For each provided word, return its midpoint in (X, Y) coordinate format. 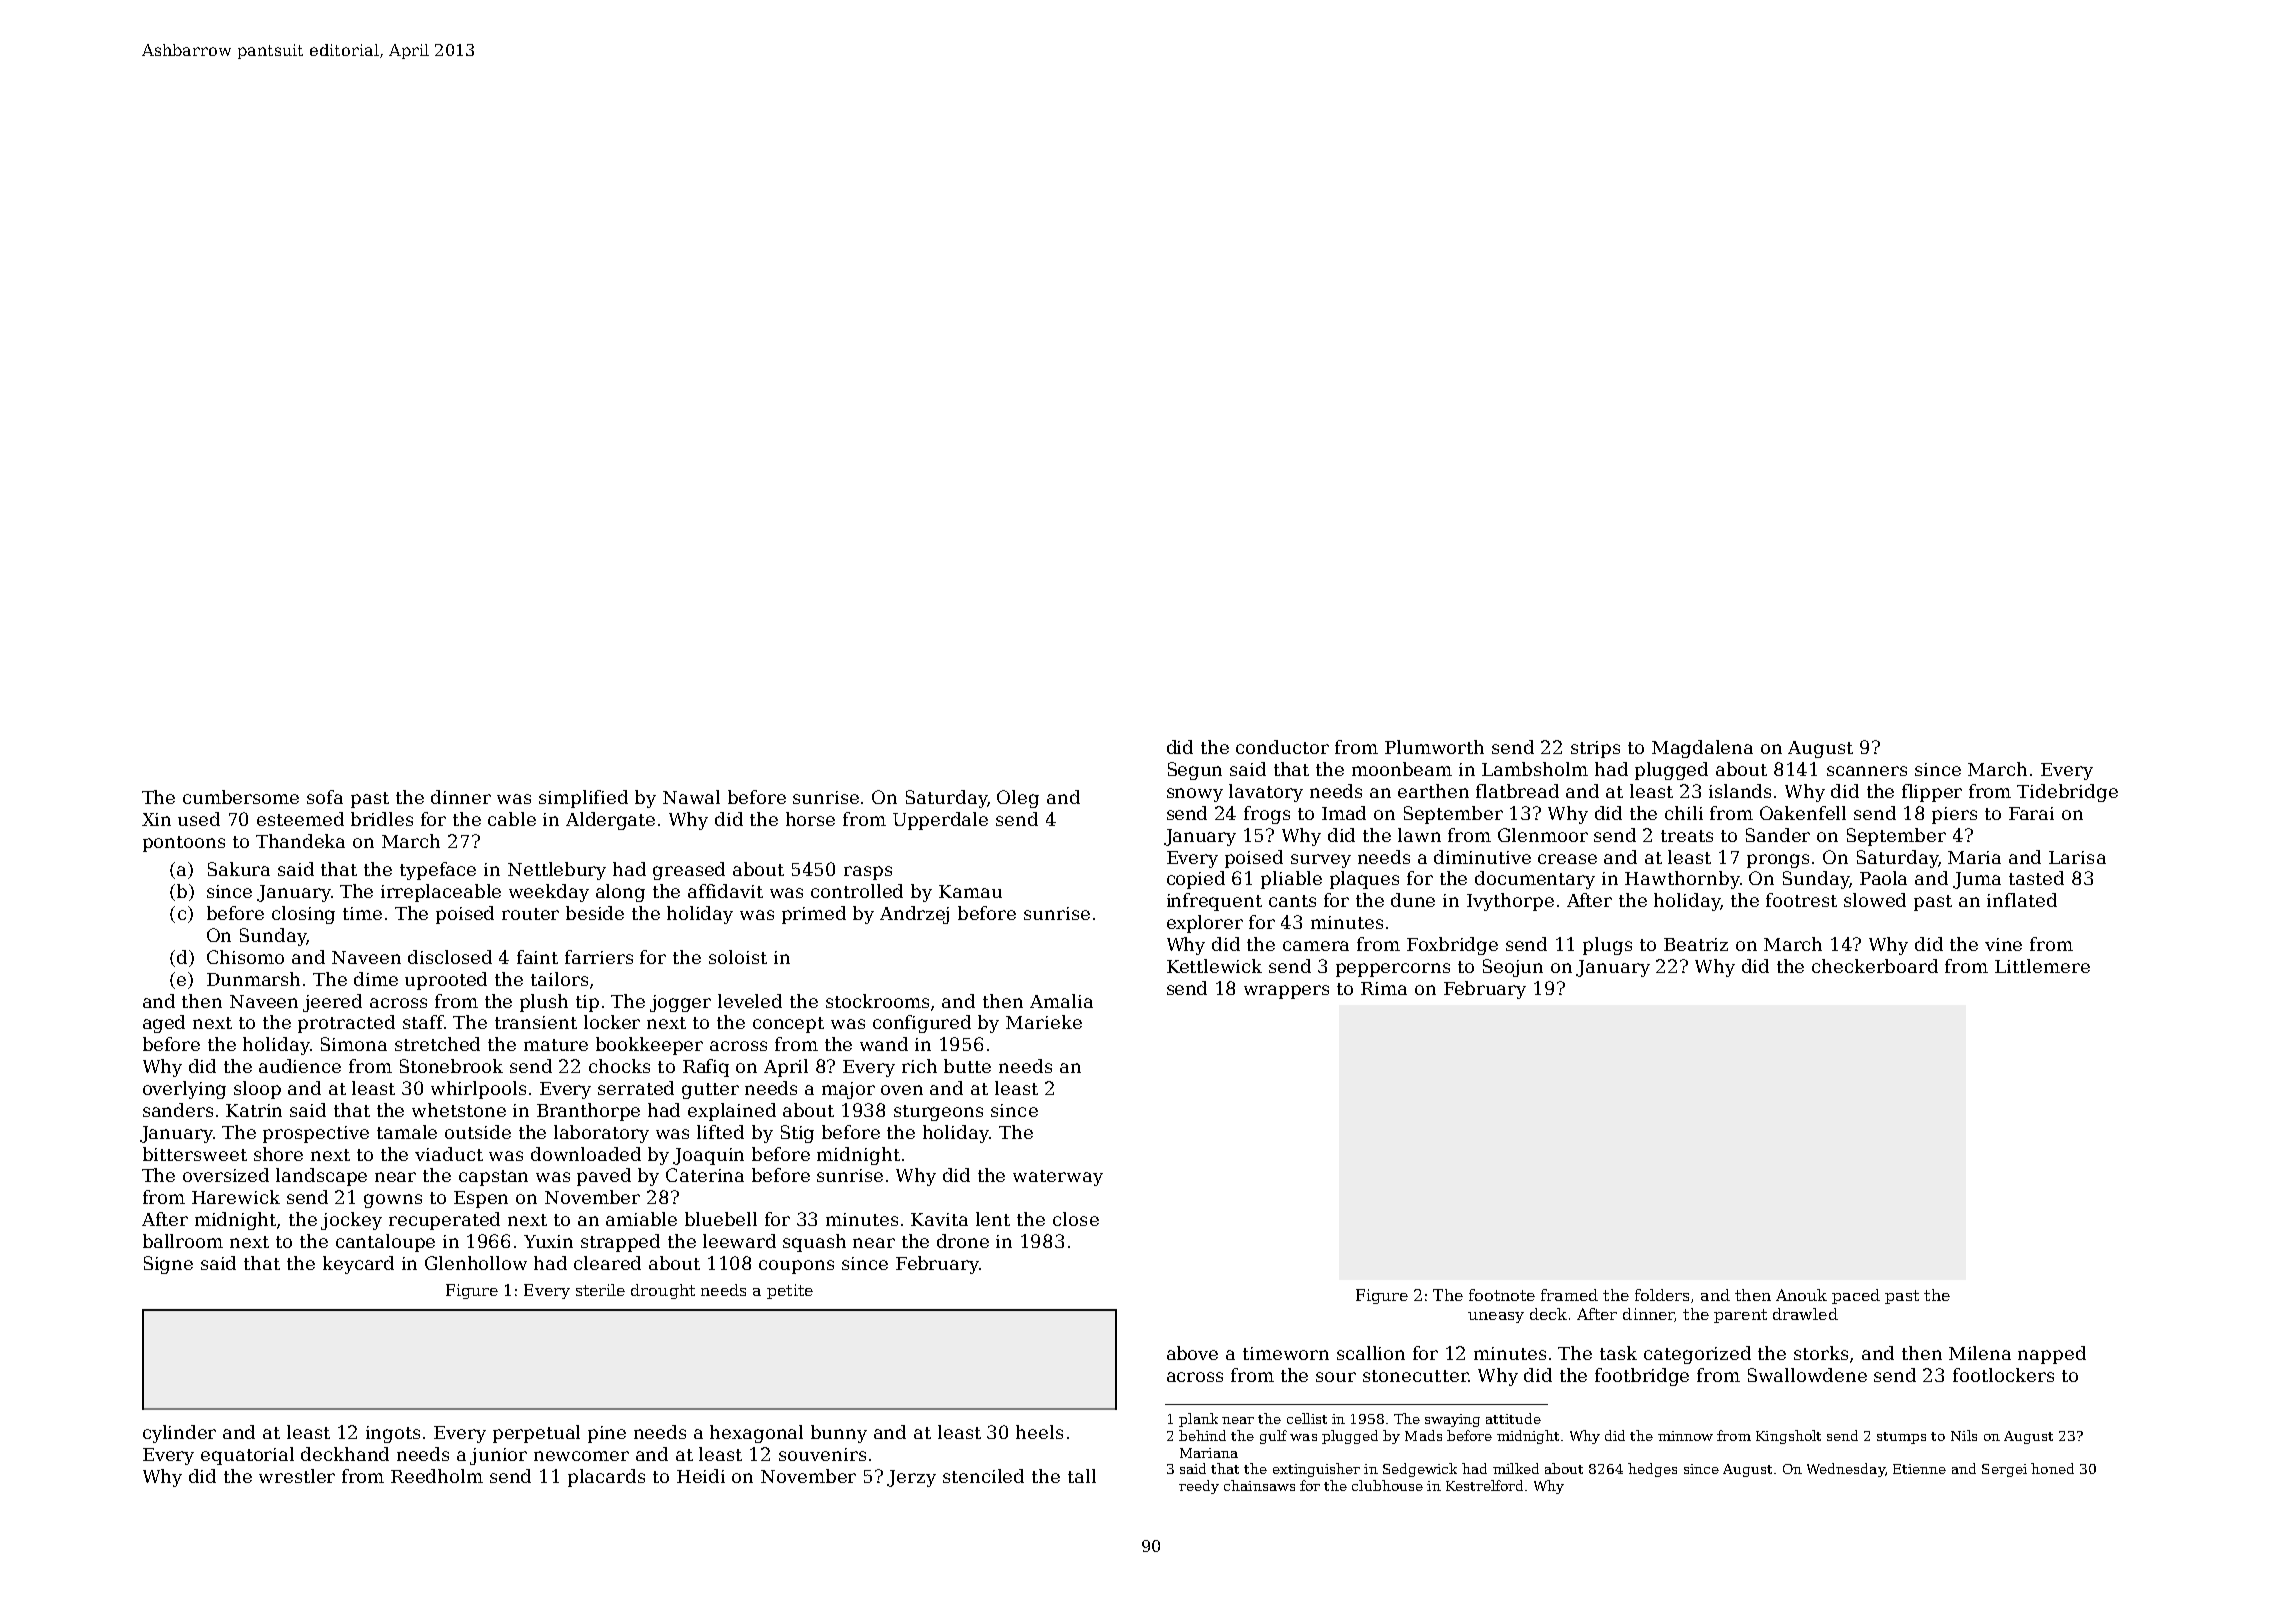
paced (1856, 1296)
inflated (2022, 900)
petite (790, 1291)
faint (537, 957)
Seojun (1513, 968)
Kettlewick (1214, 966)
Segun (1195, 771)
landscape (321, 1177)
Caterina (705, 1175)
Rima (1384, 988)
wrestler (297, 1476)
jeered (332, 1003)
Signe (168, 1265)
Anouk (1801, 1295)
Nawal (691, 797)
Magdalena (1702, 749)
